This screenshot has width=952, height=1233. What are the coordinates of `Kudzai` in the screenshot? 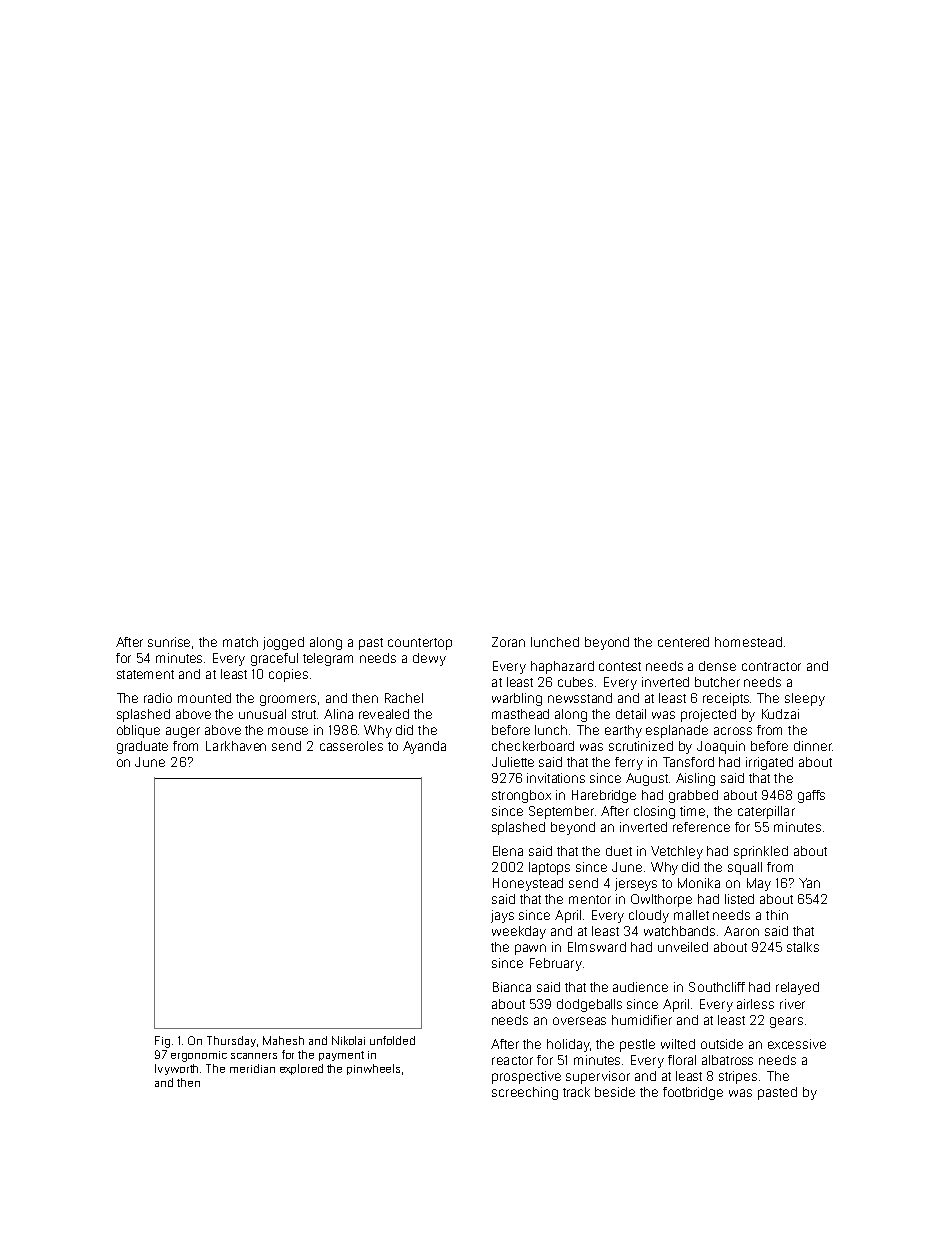 It's located at (780, 714).
